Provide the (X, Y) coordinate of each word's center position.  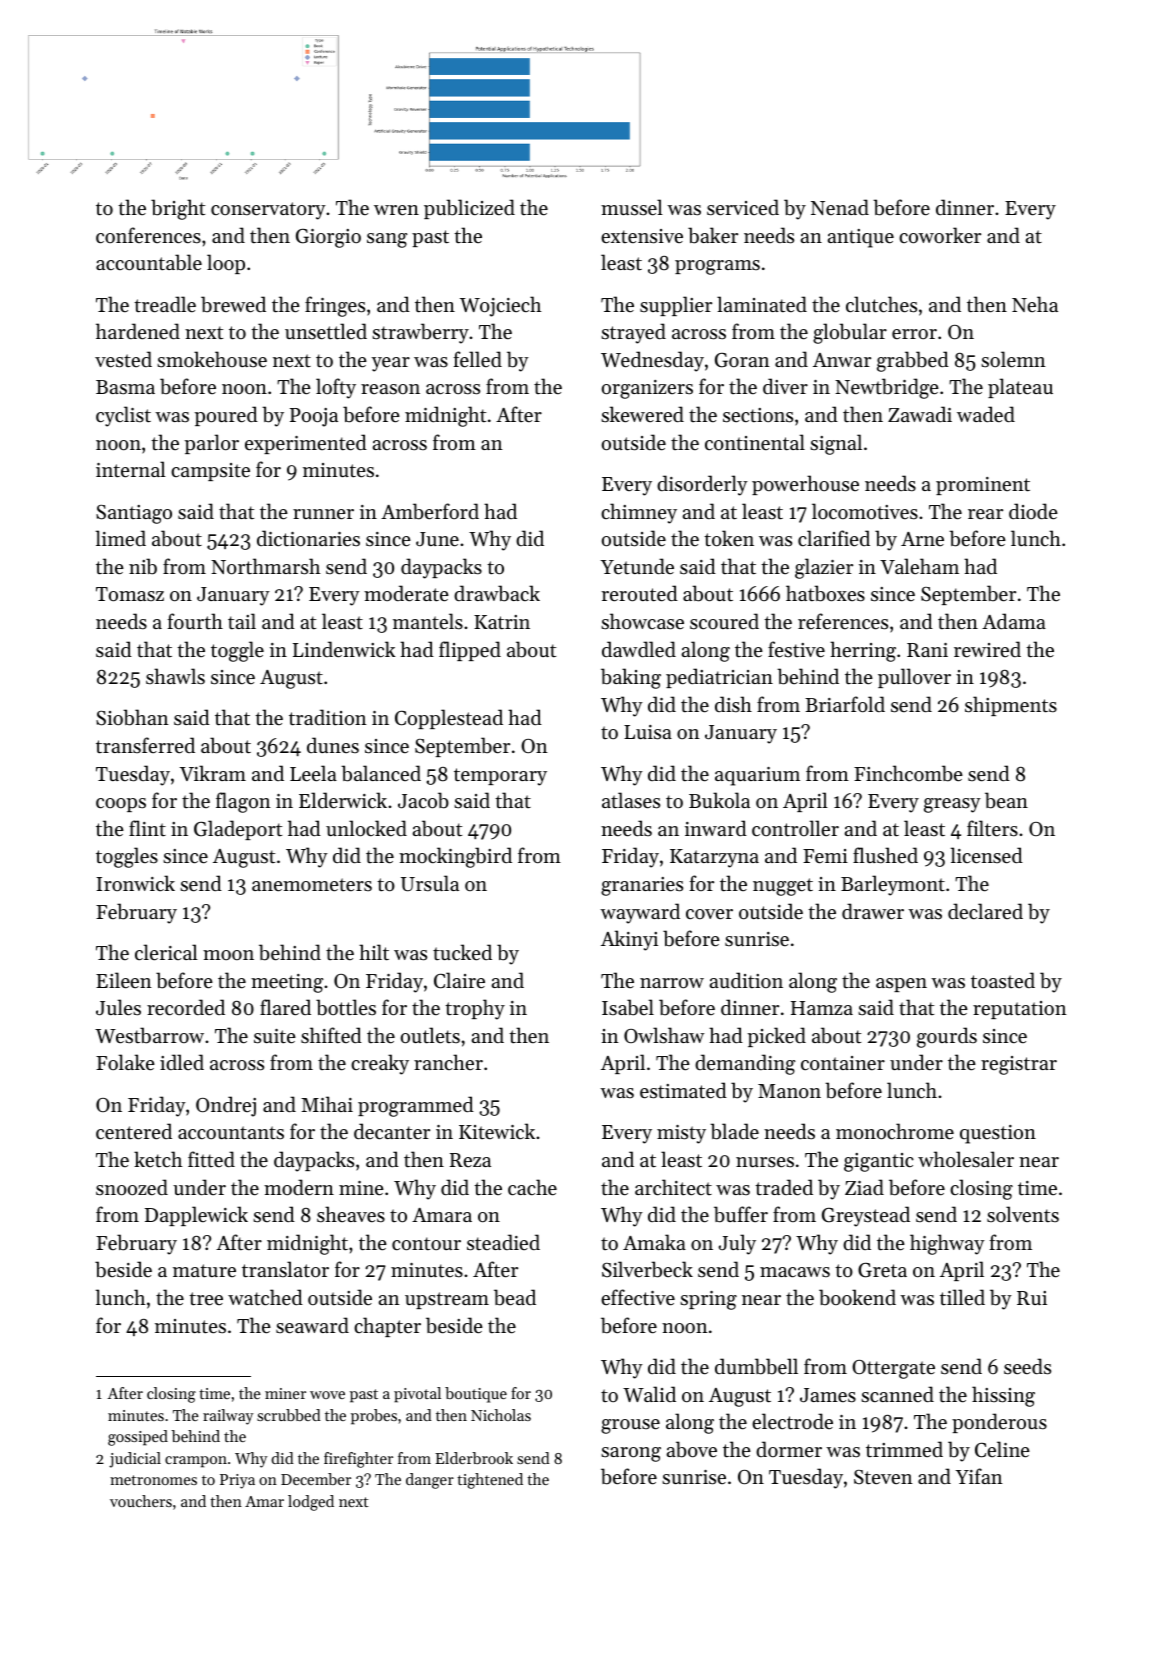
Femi (825, 856)
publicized (469, 209)
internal (131, 469)
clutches (881, 304)
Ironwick (135, 883)
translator (285, 1269)
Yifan (979, 1476)
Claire (459, 980)
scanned (897, 1394)
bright (178, 209)
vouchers (141, 1501)
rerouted (640, 593)
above (691, 1449)
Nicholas (501, 1415)
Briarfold (845, 704)
